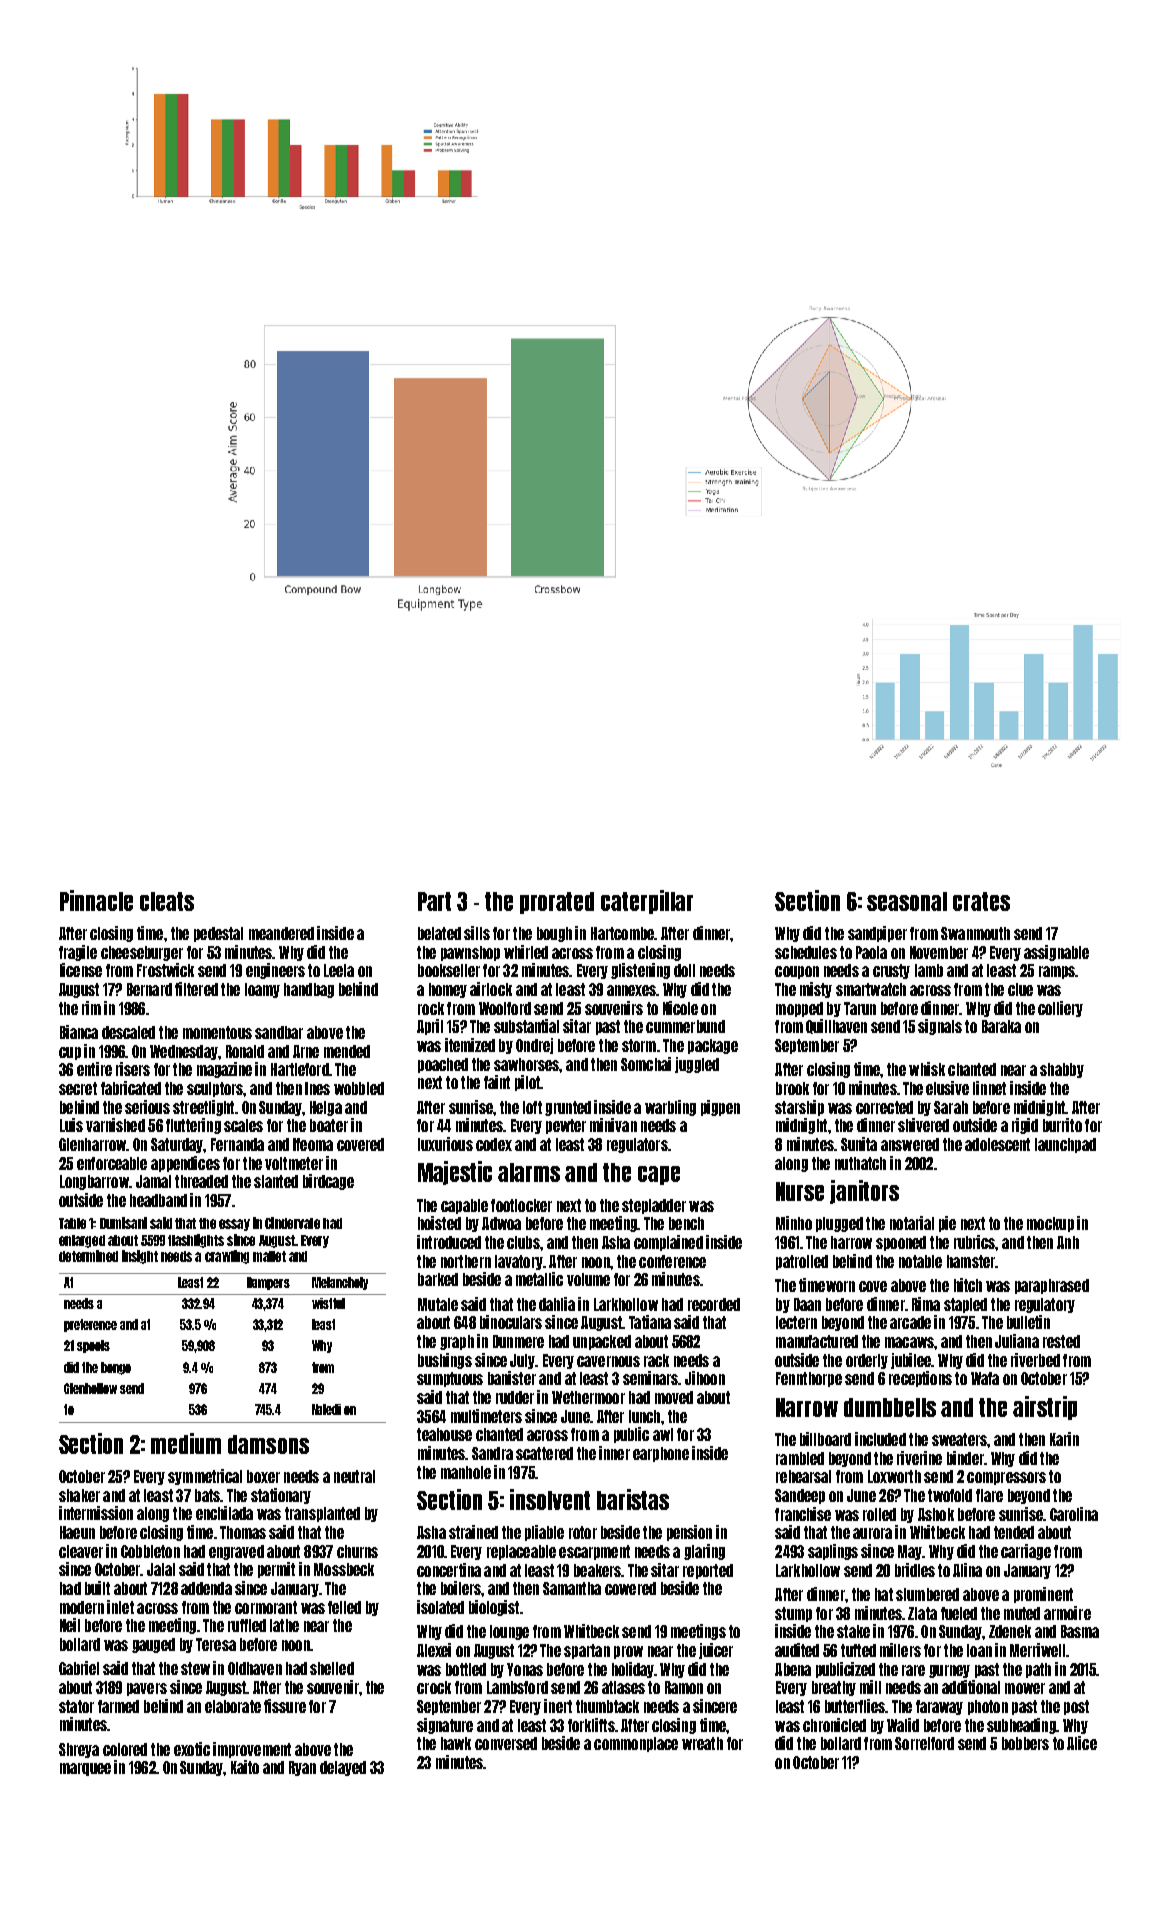 The image size is (1161, 1912). I want to click on strained, so click(473, 1532).
